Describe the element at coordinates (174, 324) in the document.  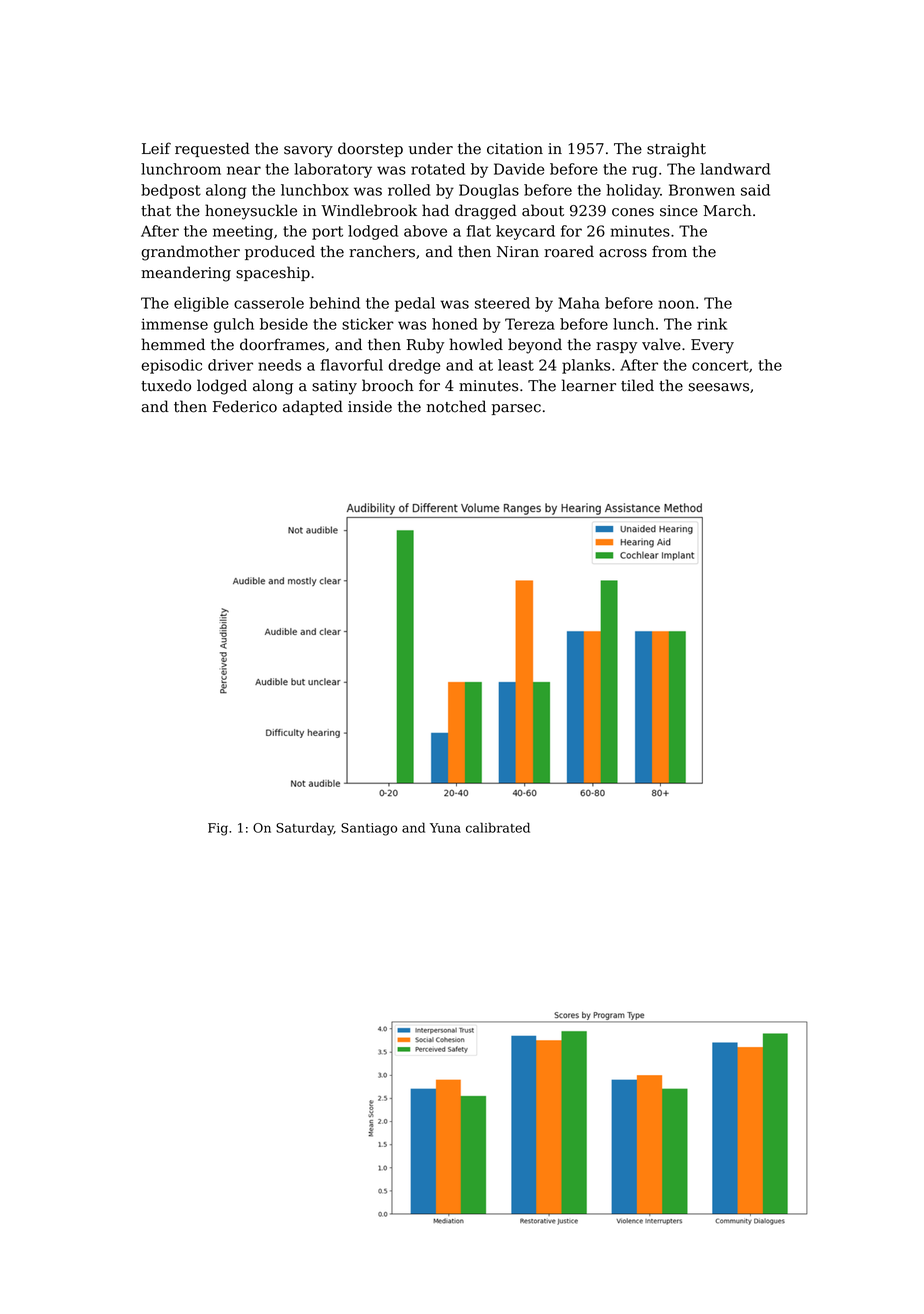
I see `immense` at that location.
